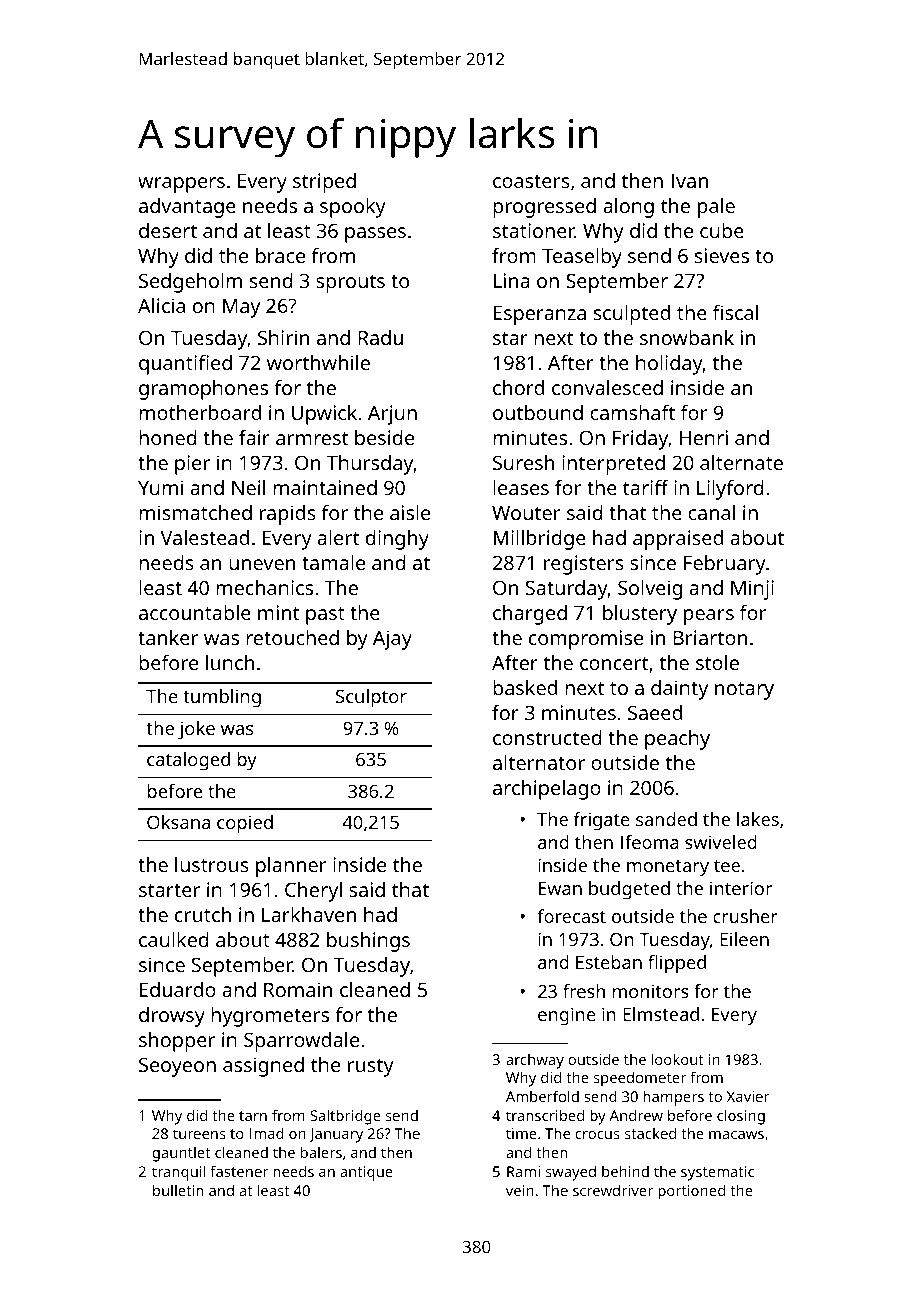 This screenshot has height=1311, width=924. Describe the element at coordinates (288, 515) in the screenshot. I see `rapids` at that location.
